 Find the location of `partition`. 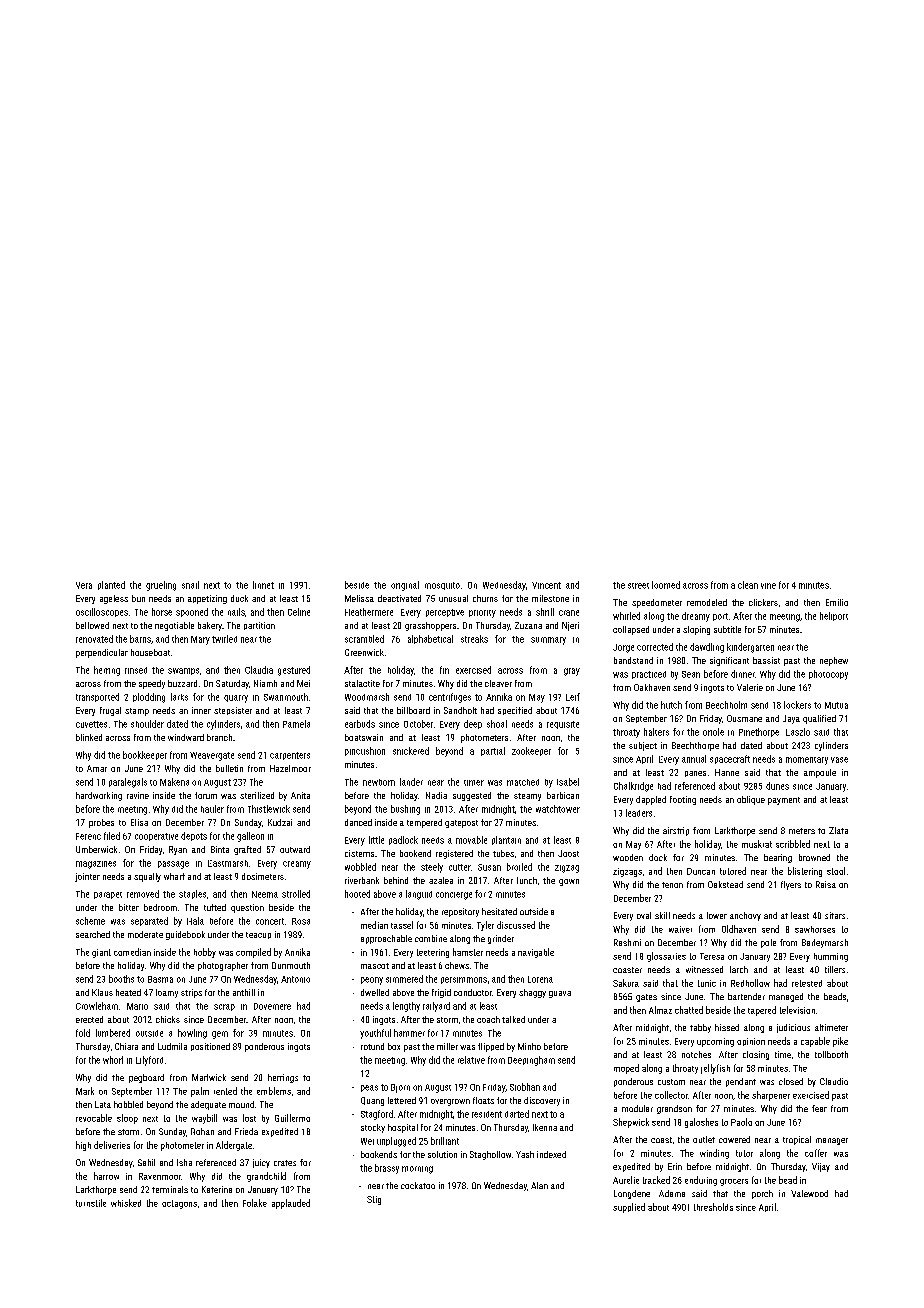

partition is located at coordinates (259, 626).
